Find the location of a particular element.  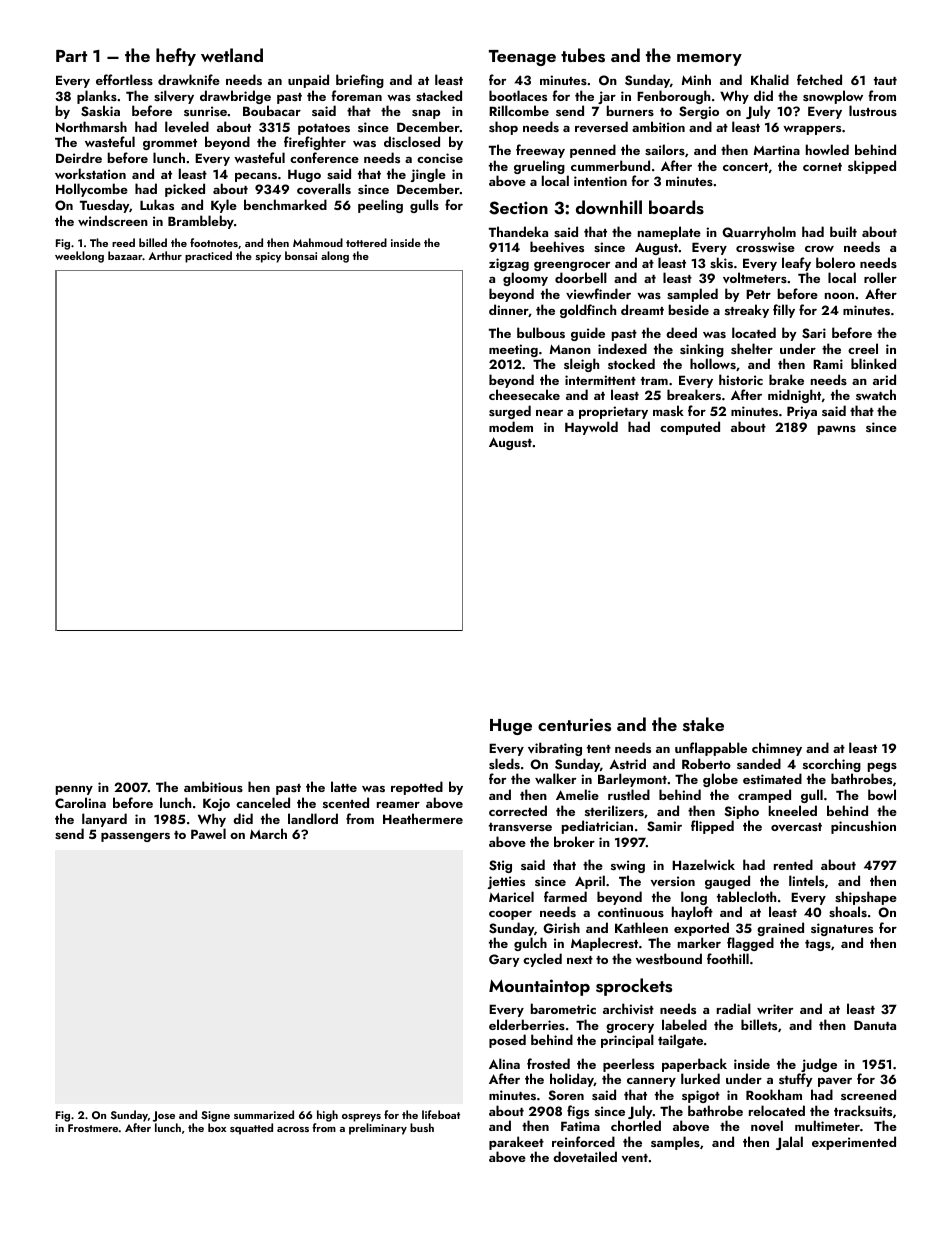

Lukas is located at coordinates (157, 204).
